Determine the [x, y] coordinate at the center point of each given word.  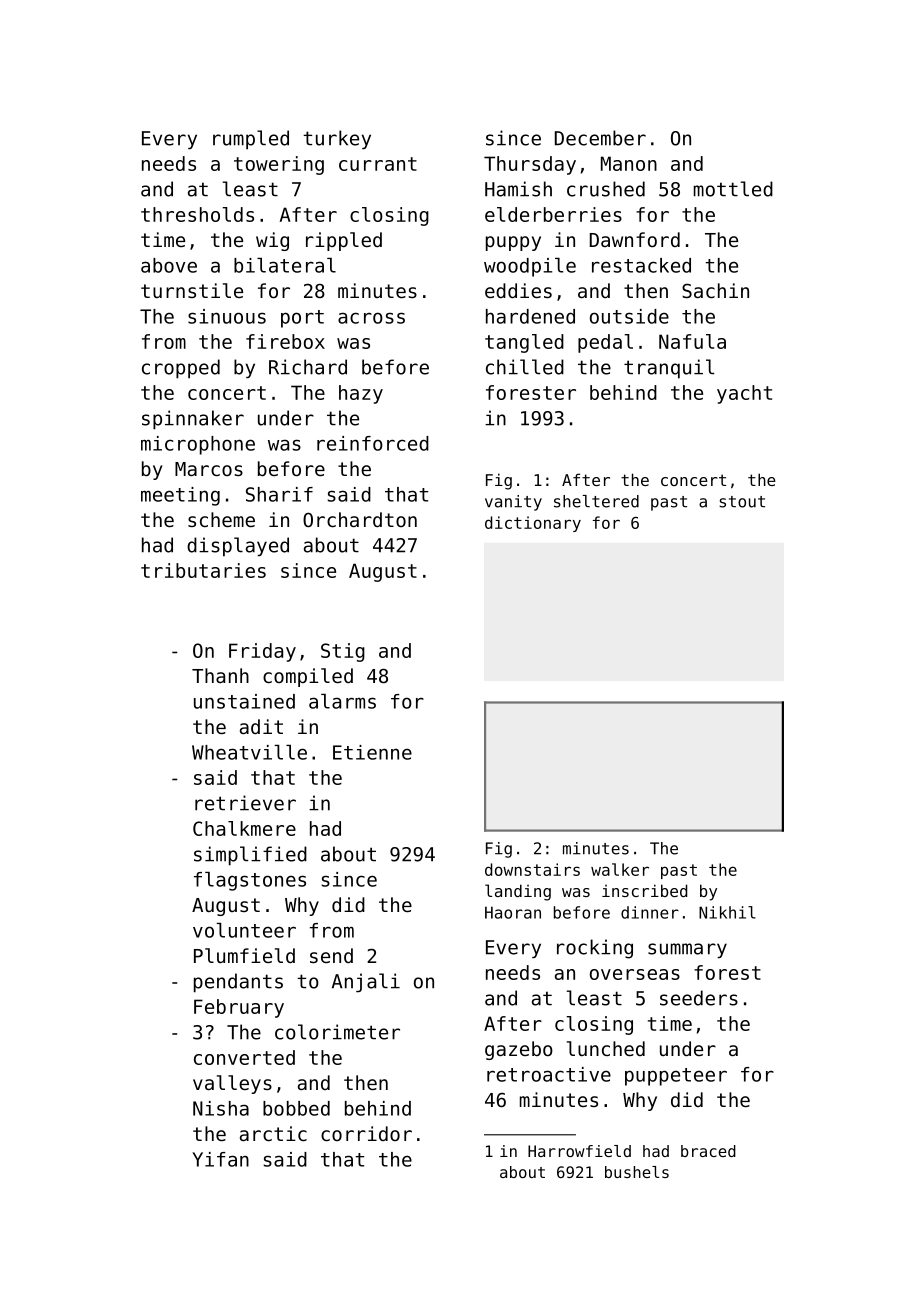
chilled [525, 367]
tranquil [669, 369]
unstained [244, 701]
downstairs [532, 869]
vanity [513, 503]
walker [620, 869]
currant [378, 164]
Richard [308, 367]
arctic [273, 1133]
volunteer [244, 930]
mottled [733, 189]
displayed [238, 547]
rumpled [251, 140]
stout [742, 502]
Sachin [715, 290]
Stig [343, 652]
